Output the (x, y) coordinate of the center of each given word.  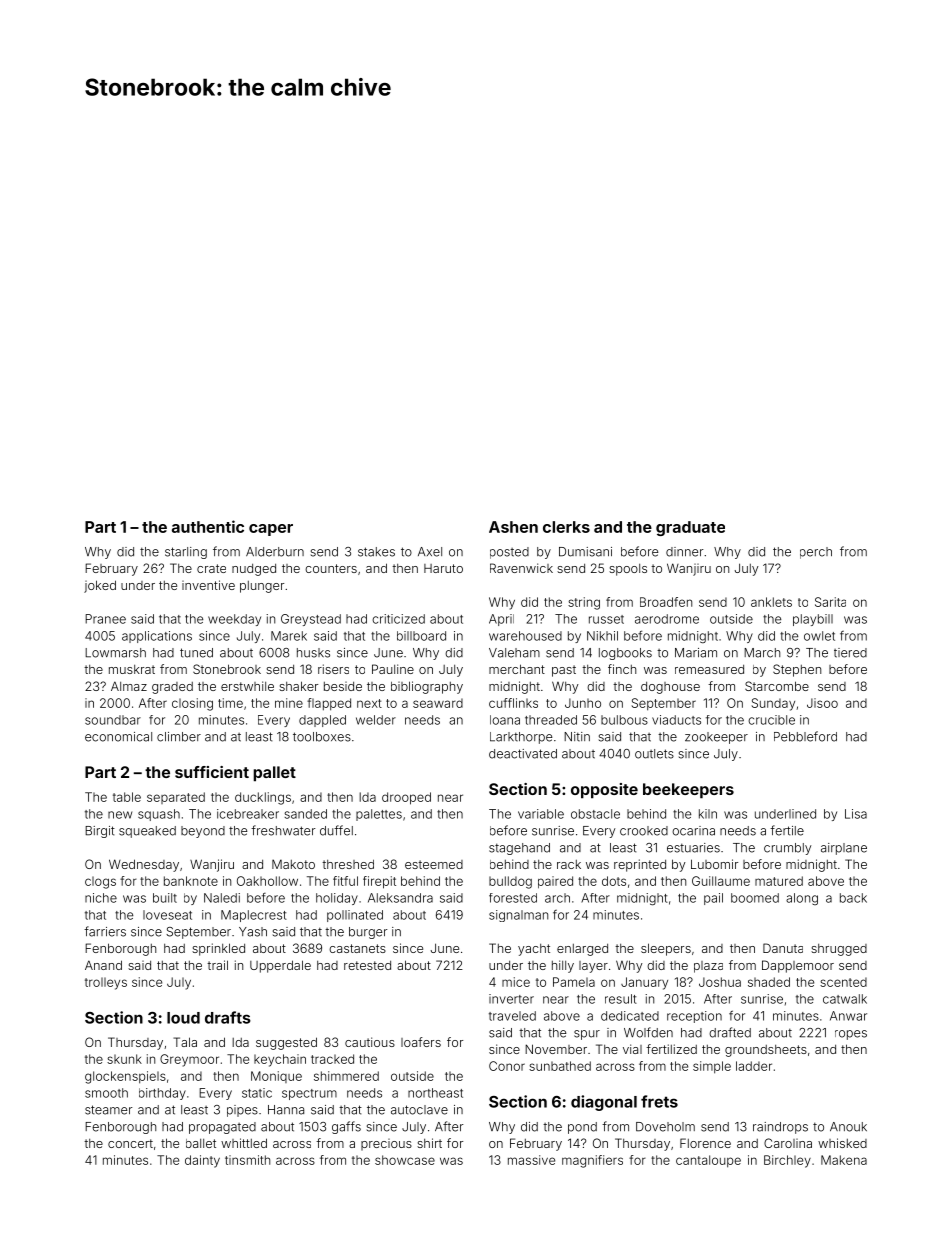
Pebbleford (805, 736)
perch (816, 553)
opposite (604, 791)
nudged (254, 570)
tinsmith (247, 1160)
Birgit (100, 832)
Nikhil (602, 636)
